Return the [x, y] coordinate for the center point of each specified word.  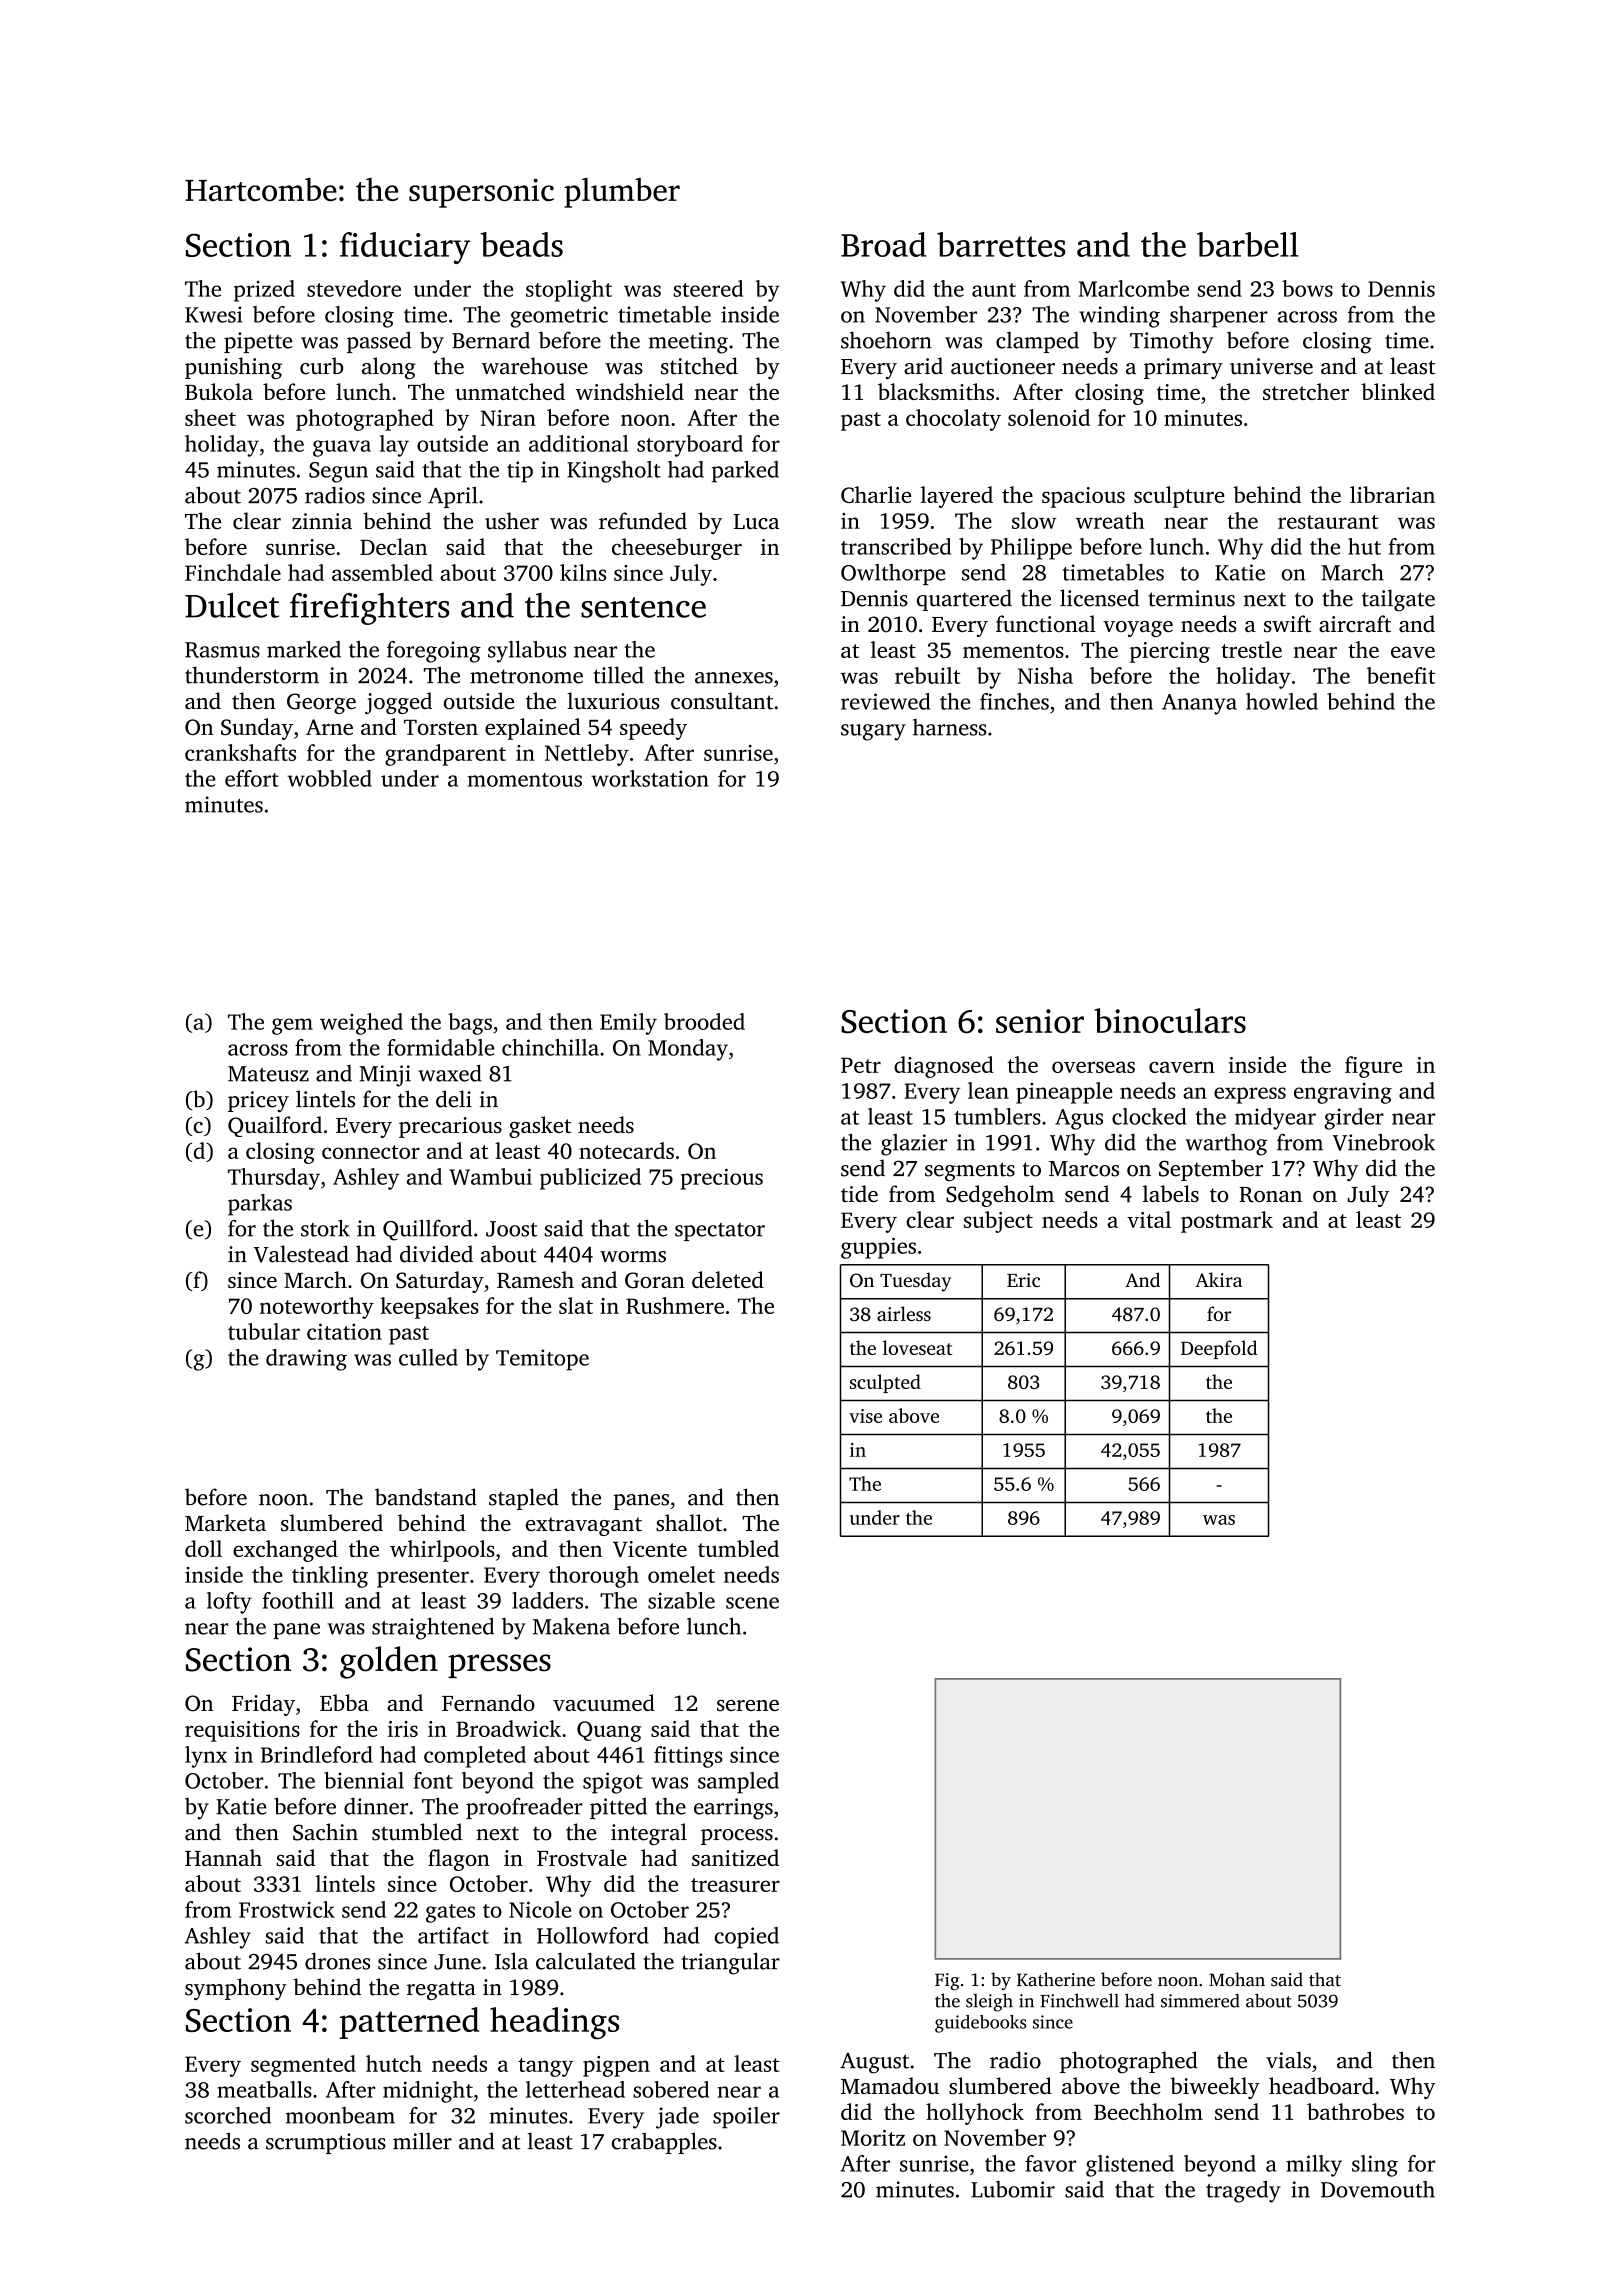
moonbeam [340, 2115]
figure [1373, 1067]
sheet [210, 417]
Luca [756, 522]
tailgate [1398, 600]
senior [1040, 1021]
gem [292, 1026]
